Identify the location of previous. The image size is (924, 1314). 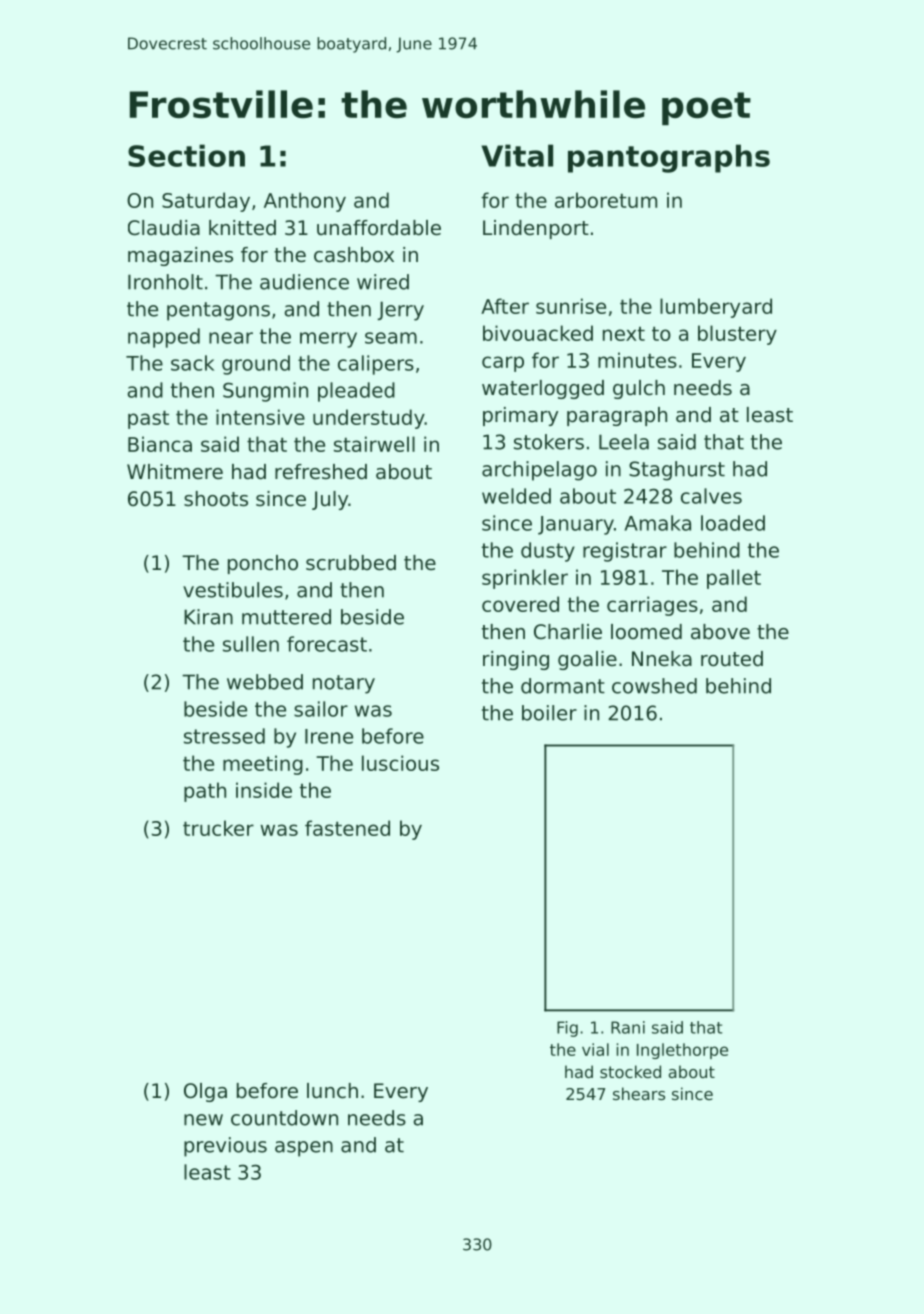
(225, 1147).
